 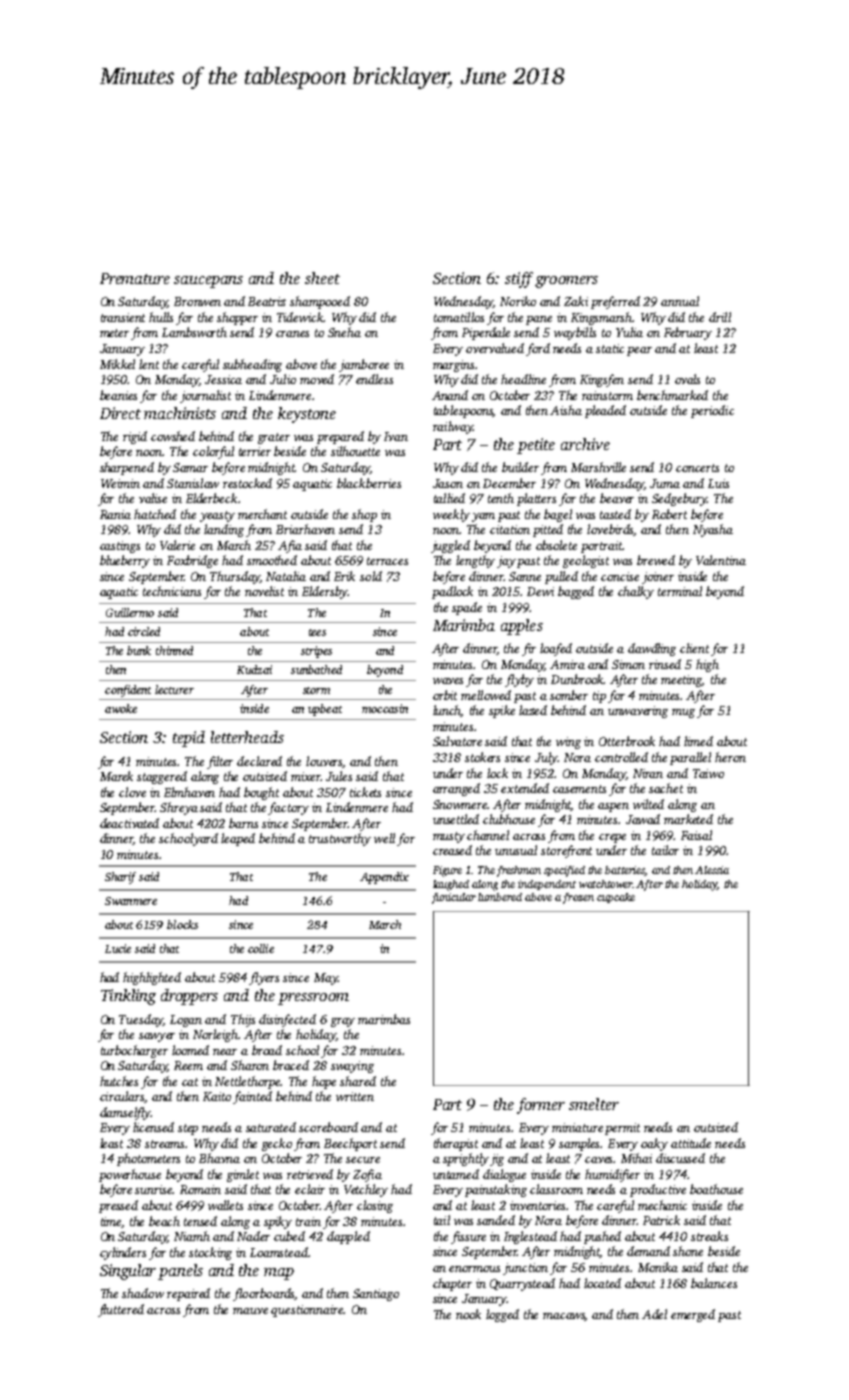 What do you see at coordinates (117, 364) in the page?
I see `Mikkel` at bounding box center [117, 364].
